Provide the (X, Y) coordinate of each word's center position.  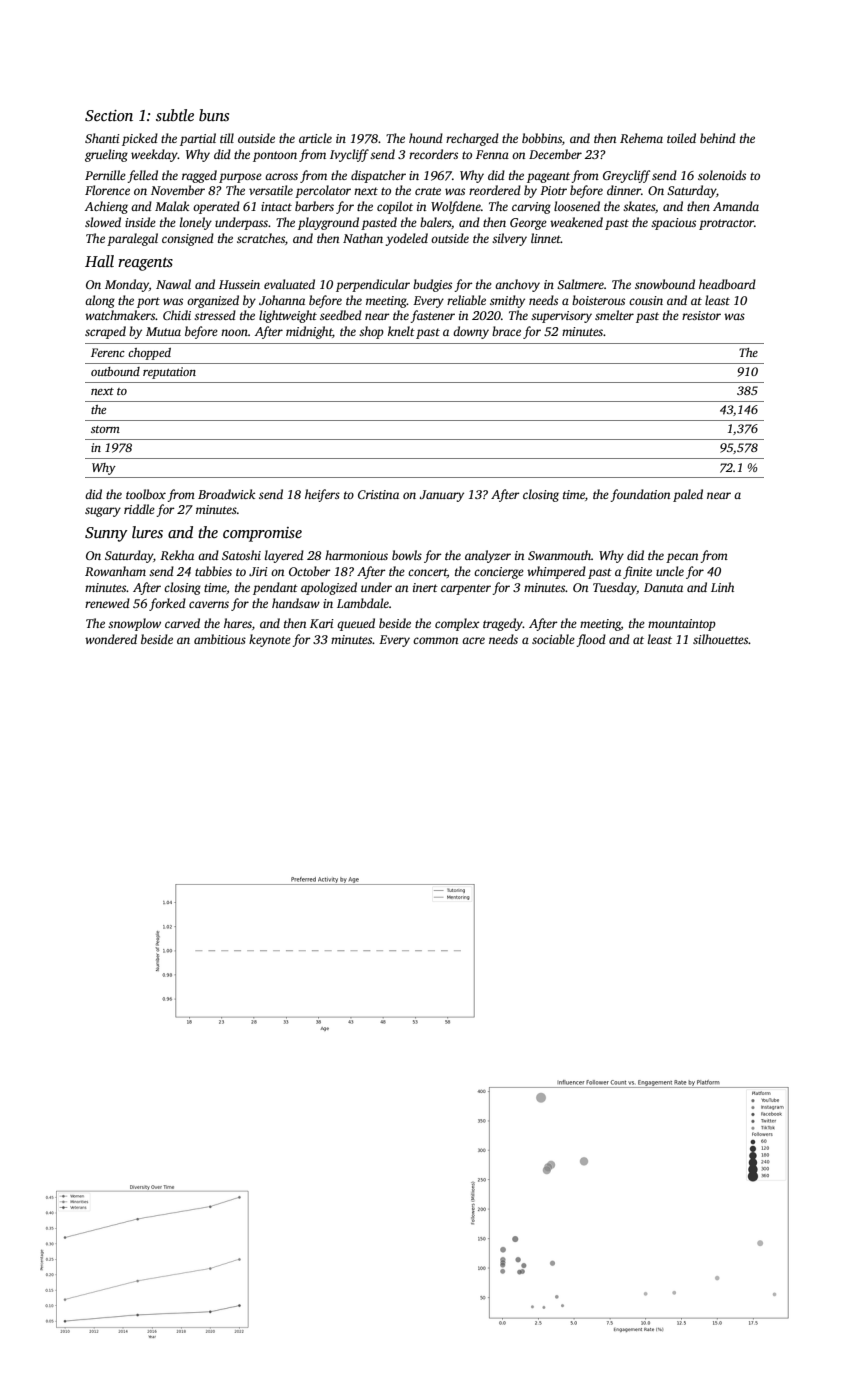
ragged (199, 176)
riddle (139, 509)
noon (234, 332)
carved (182, 623)
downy (471, 332)
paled (688, 495)
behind (718, 138)
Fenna (492, 154)
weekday (154, 155)
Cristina (378, 494)
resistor (701, 315)
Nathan (363, 238)
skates (639, 206)
